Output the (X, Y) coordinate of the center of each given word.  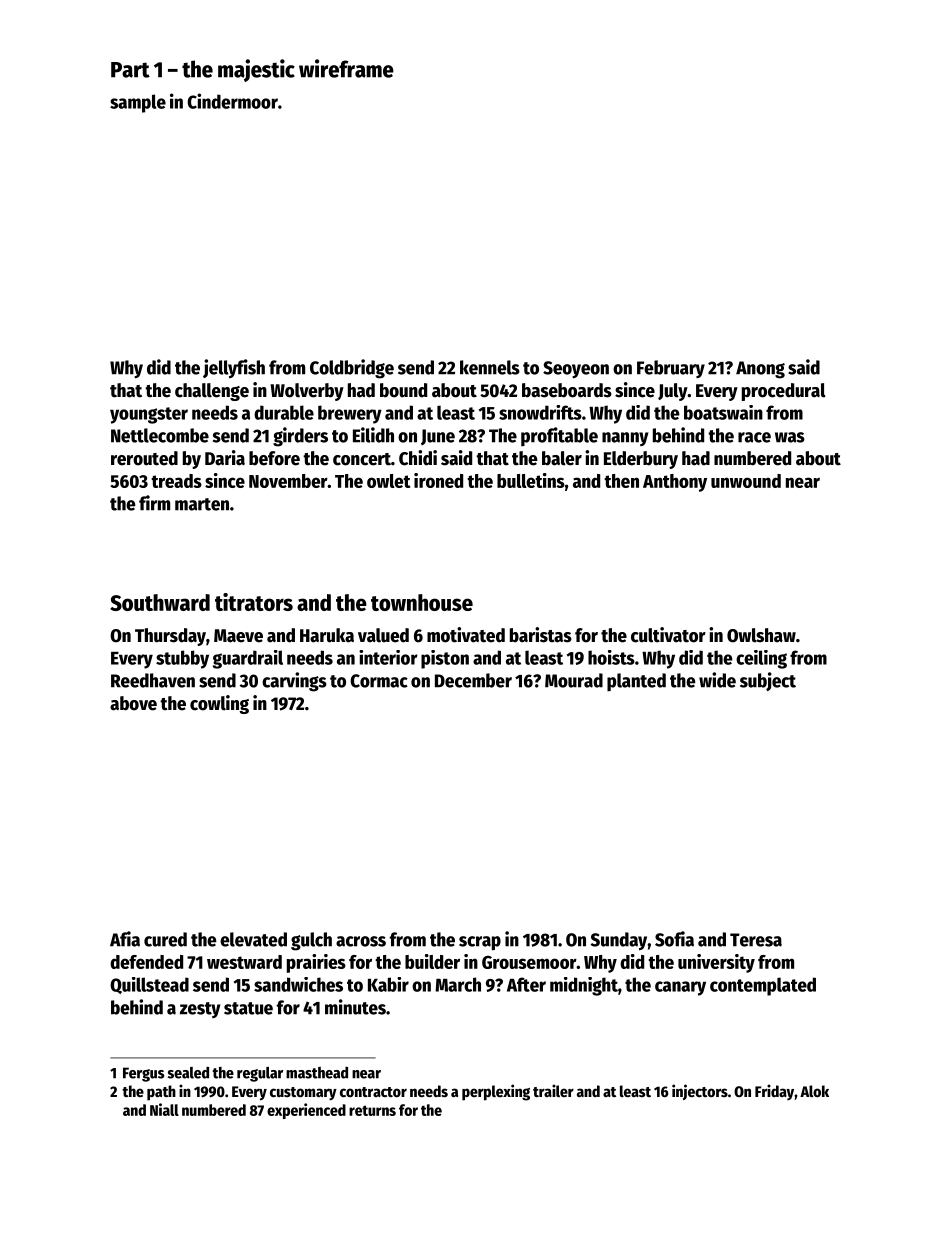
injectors (700, 1092)
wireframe (346, 68)
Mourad (574, 680)
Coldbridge (352, 369)
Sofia (674, 939)
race (754, 437)
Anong (760, 370)
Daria (225, 458)
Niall (164, 1109)
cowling (219, 704)
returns (372, 1110)
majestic (256, 70)
